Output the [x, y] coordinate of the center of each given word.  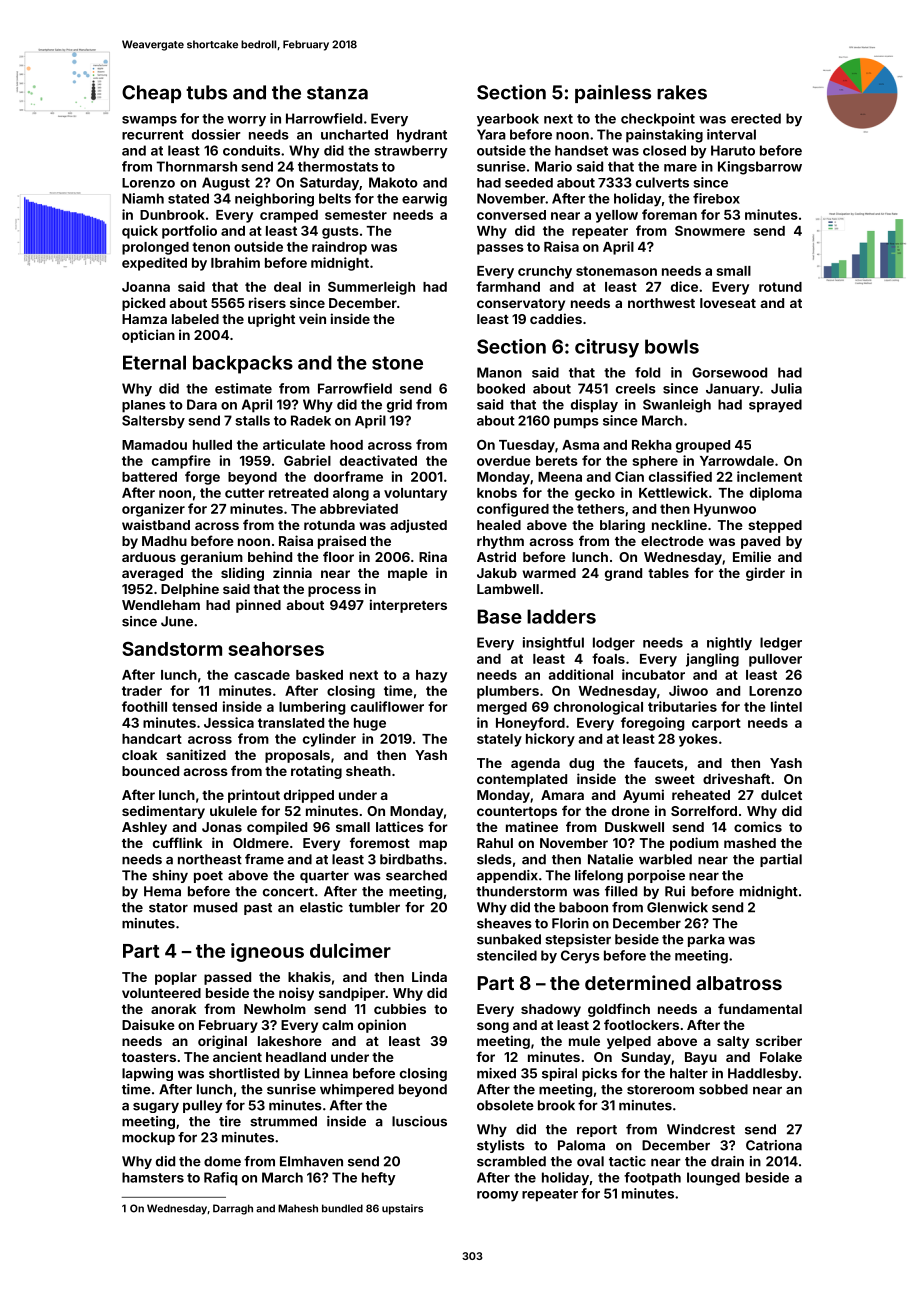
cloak [139, 755]
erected [756, 118]
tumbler [374, 907]
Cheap [151, 94]
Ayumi [643, 796]
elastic [321, 907]
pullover [775, 660]
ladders [561, 616]
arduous [149, 557]
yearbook [508, 120]
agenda [535, 764]
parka [706, 940]
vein [312, 318]
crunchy [545, 272]
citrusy [607, 348]
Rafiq [220, 1179]
